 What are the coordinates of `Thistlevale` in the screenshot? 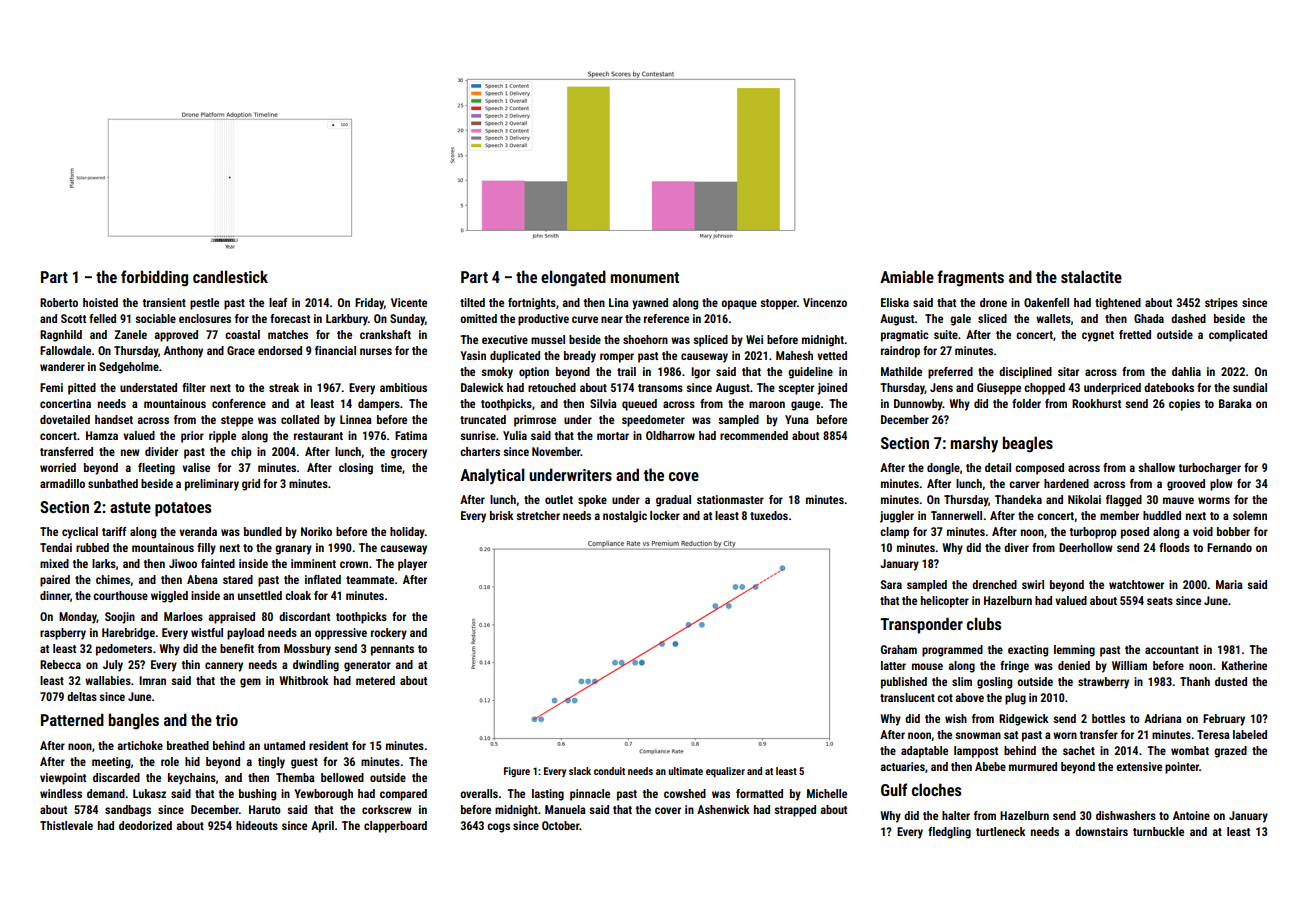 It's located at (66, 825).
